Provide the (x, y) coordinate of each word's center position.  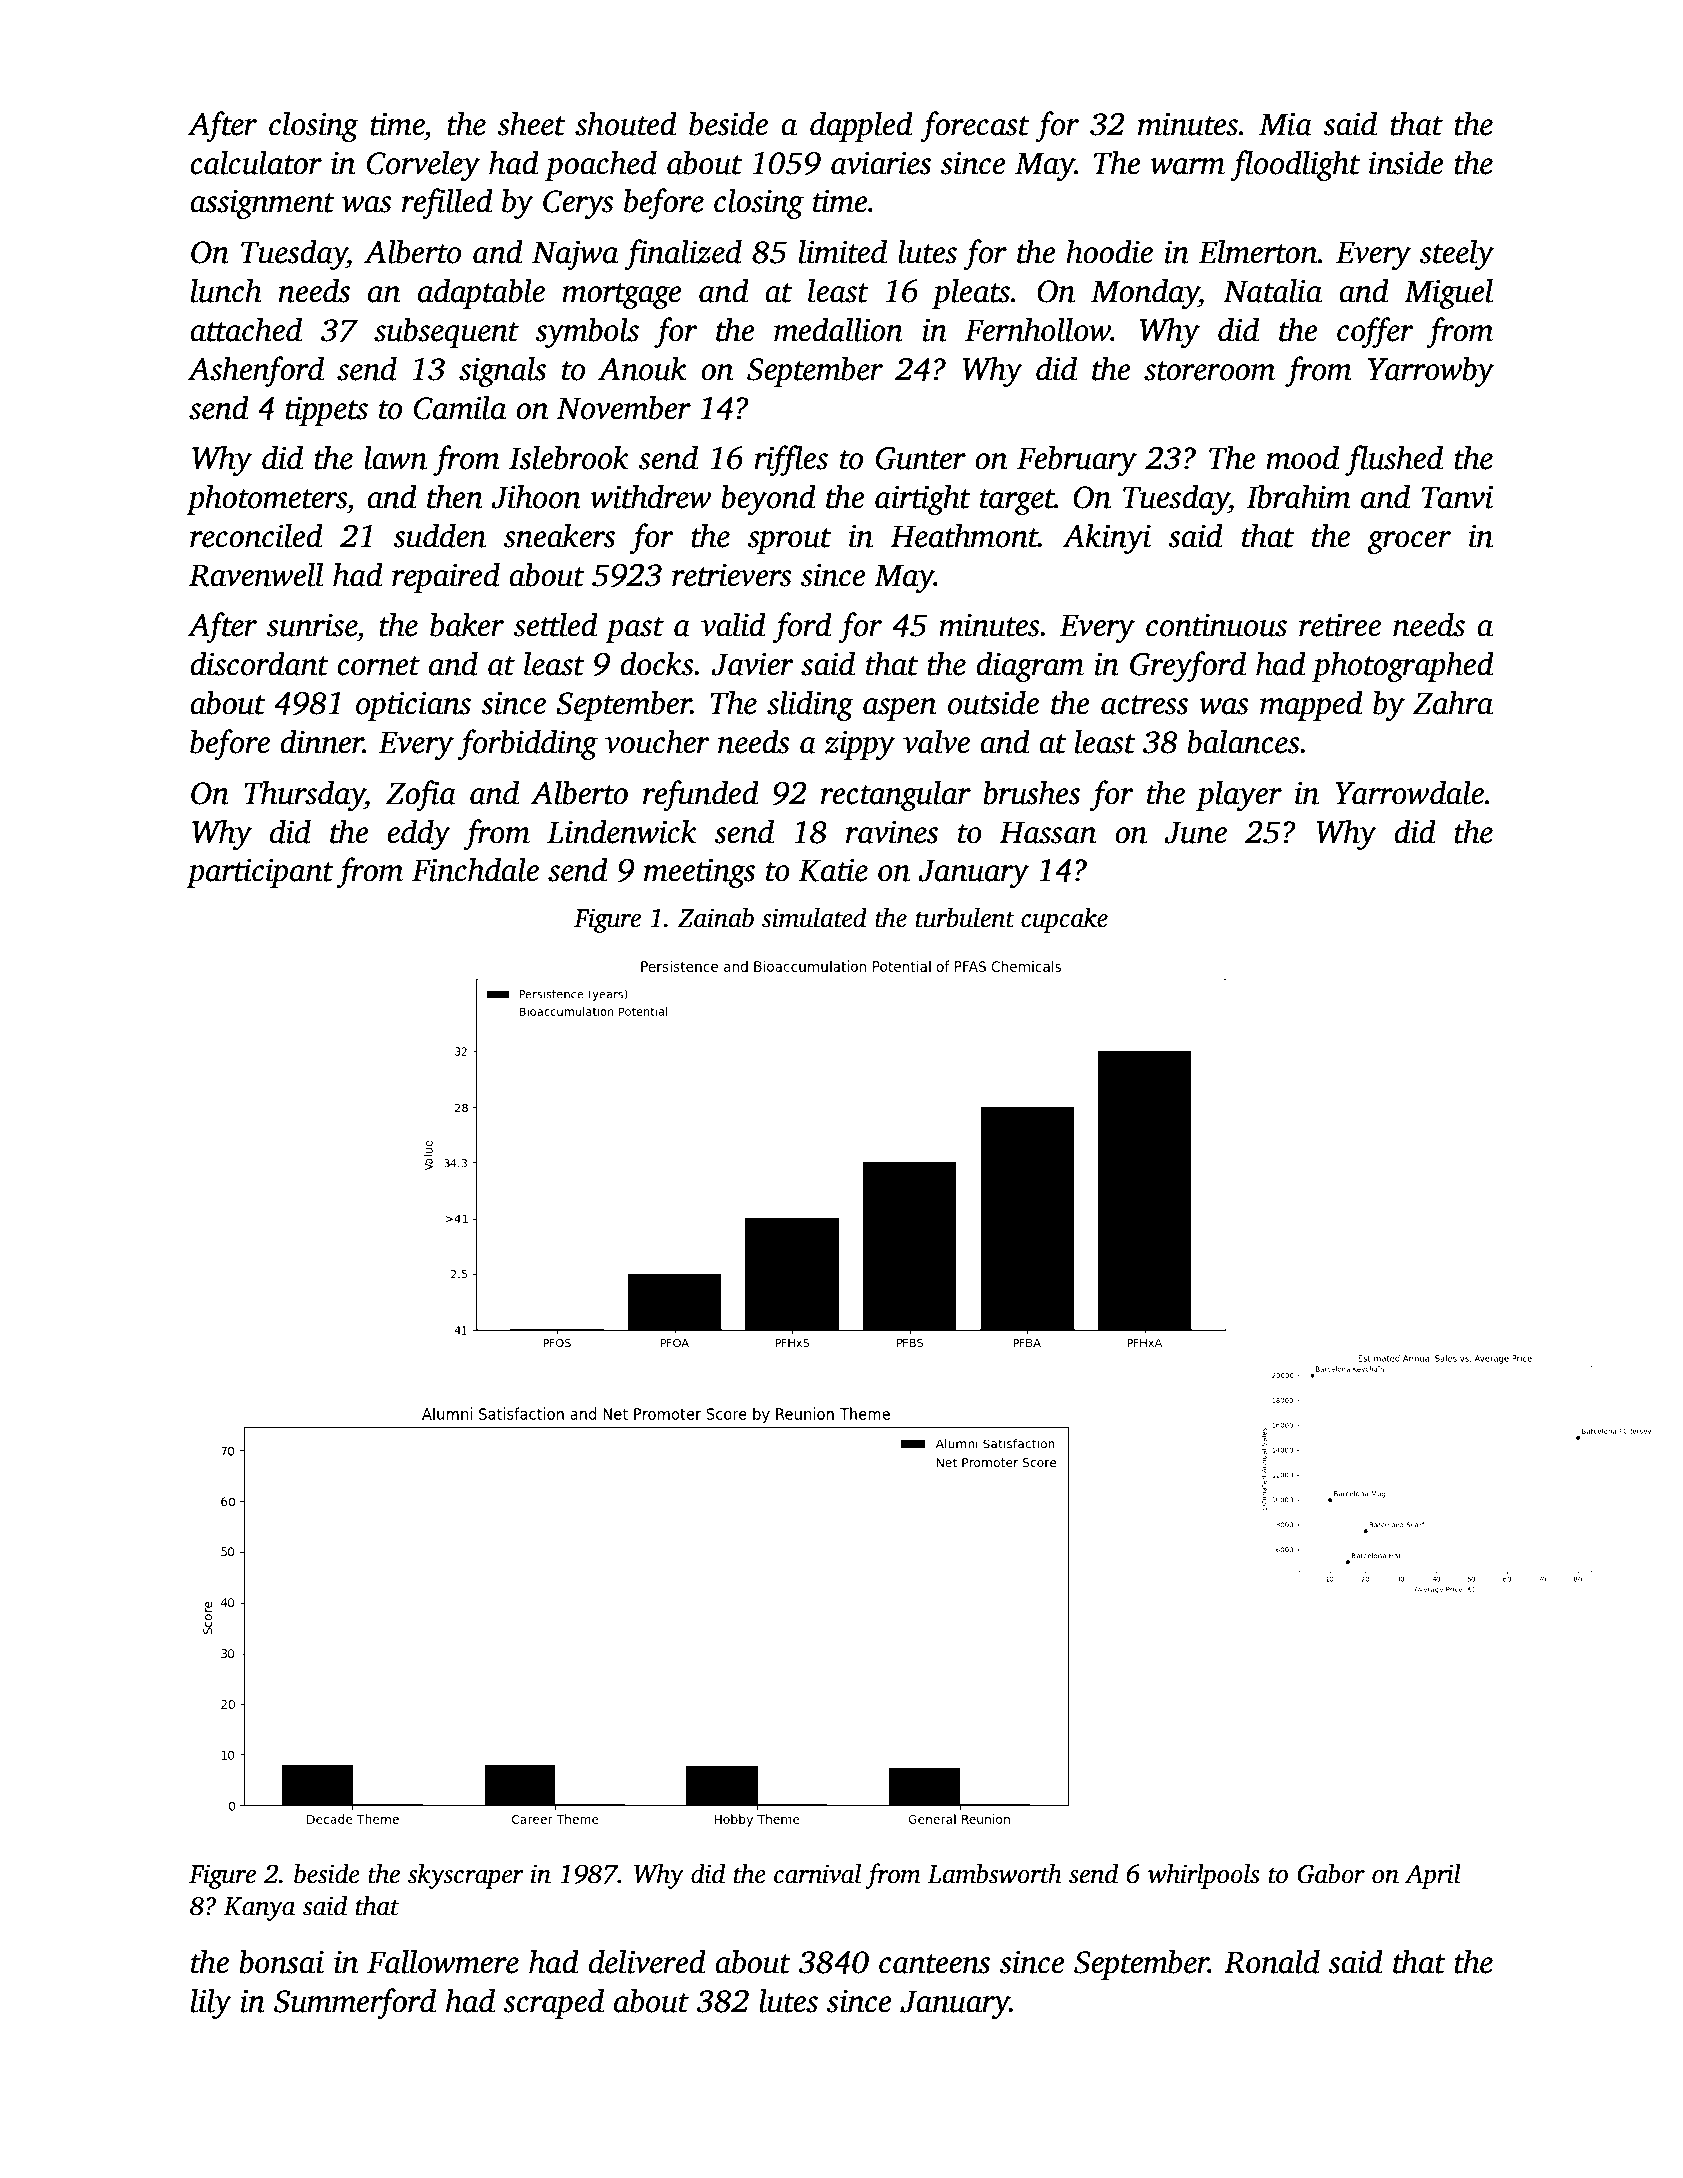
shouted (626, 123)
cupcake (1064, 920)
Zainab (716, 917)
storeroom (1209, 371)
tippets (326, 411)
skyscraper (466, 1876)
